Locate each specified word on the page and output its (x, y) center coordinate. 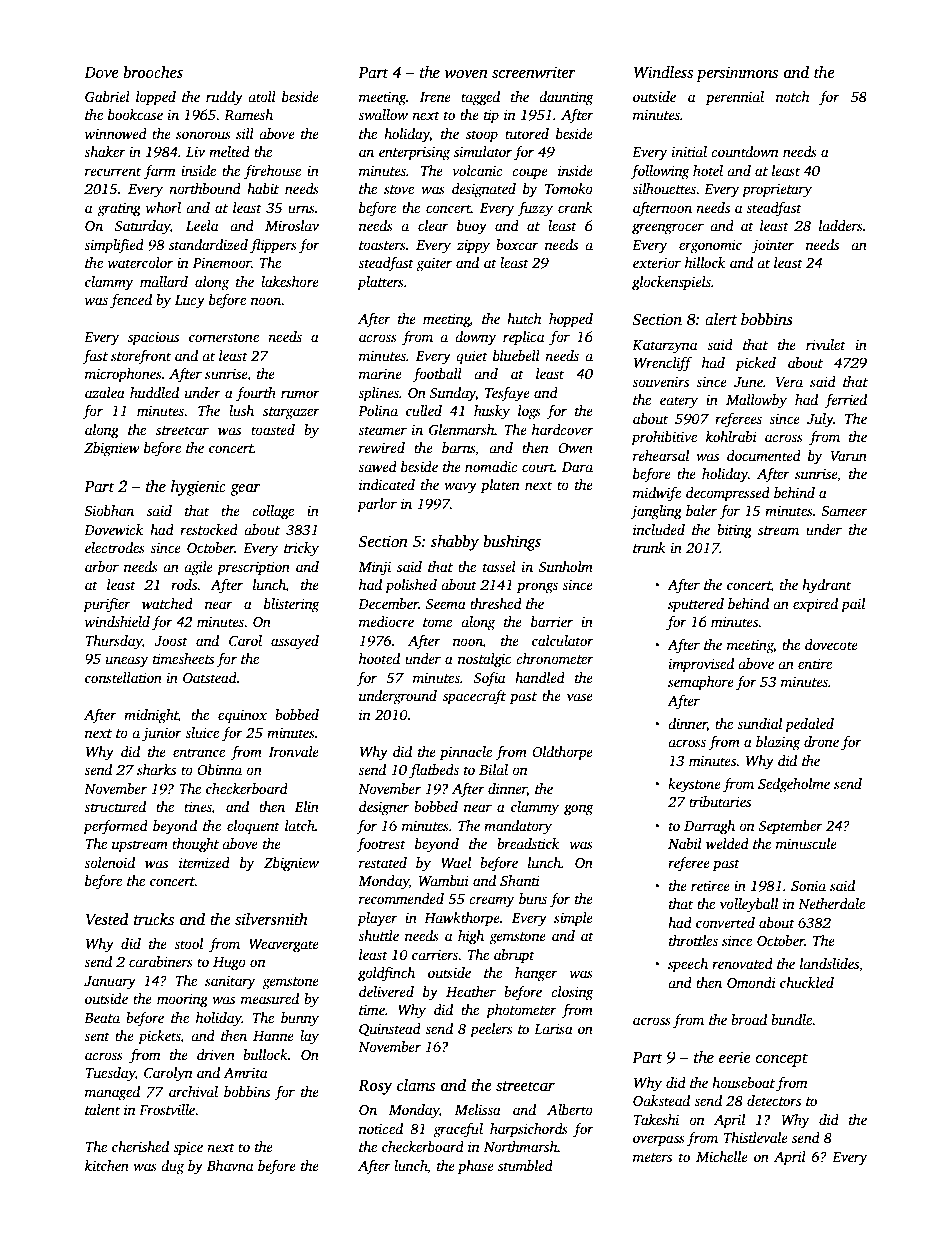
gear (245, 490)
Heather (471, 991)
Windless (663, 72)
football (437, 375)
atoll (262, 96)
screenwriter (534, 72)
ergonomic (710, 246)
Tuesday (110, 1074)
